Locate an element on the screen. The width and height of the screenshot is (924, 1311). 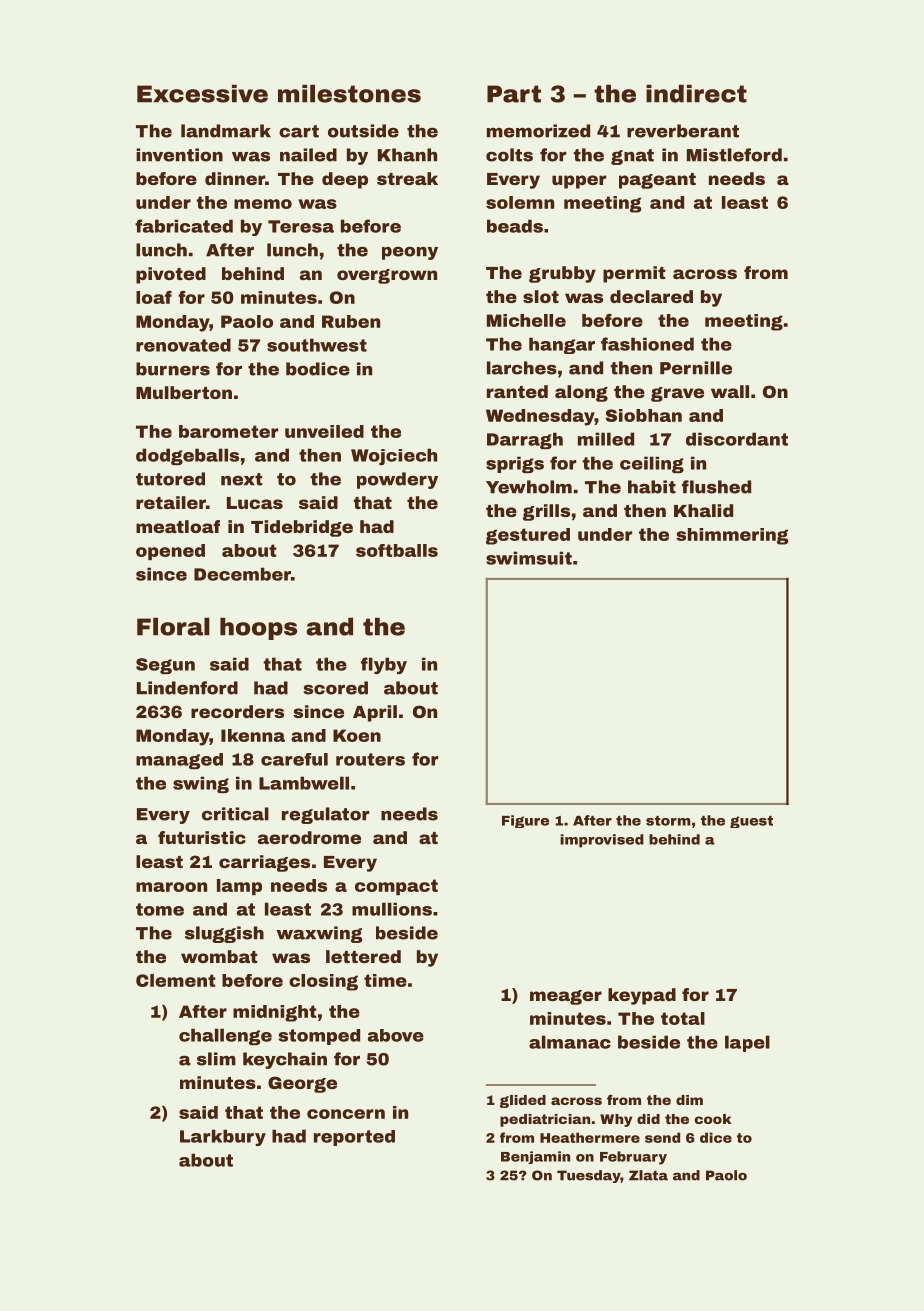
guest is located at coordinates (751, 822).
